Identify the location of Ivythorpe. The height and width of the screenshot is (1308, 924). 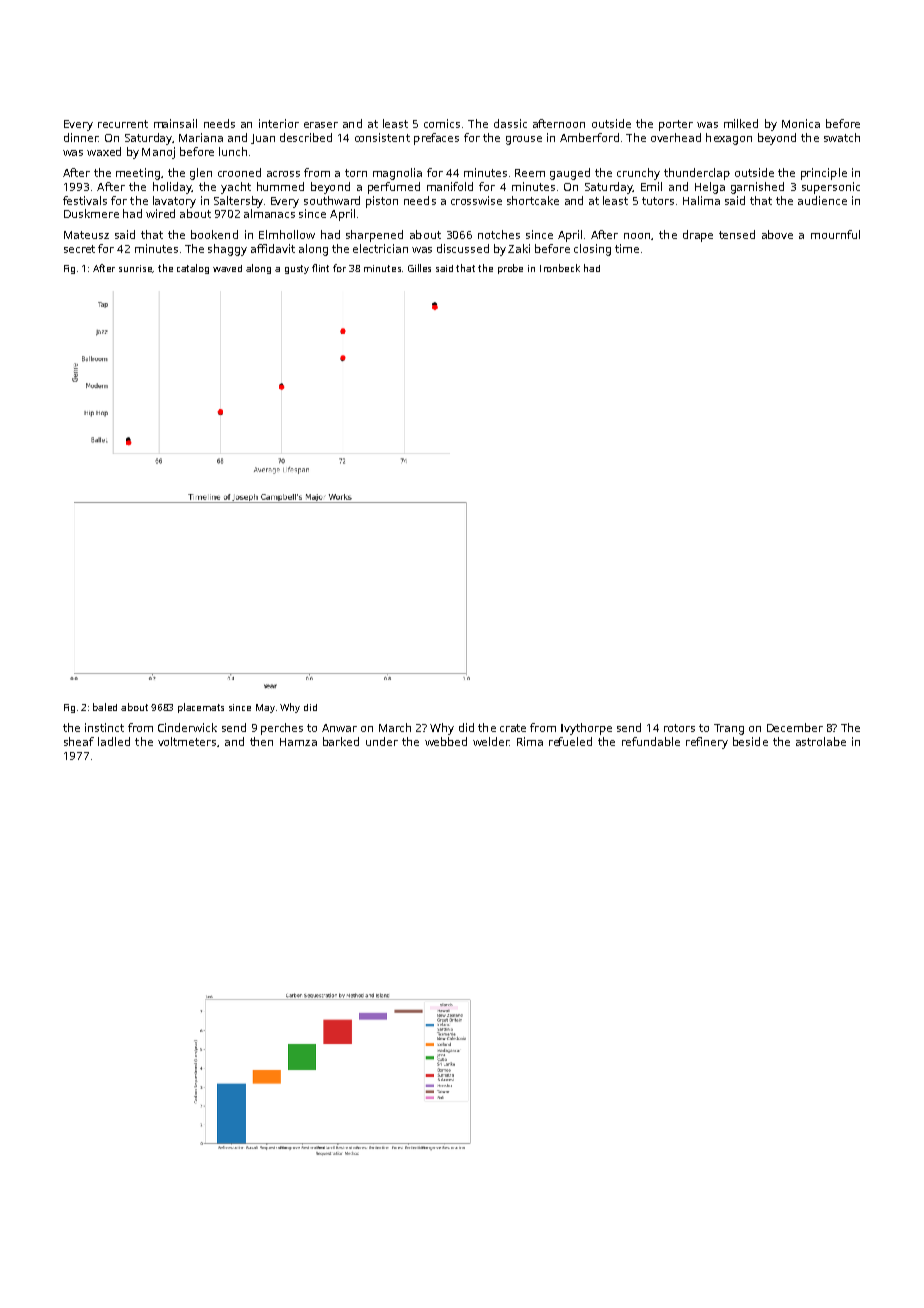
(586, 729).
